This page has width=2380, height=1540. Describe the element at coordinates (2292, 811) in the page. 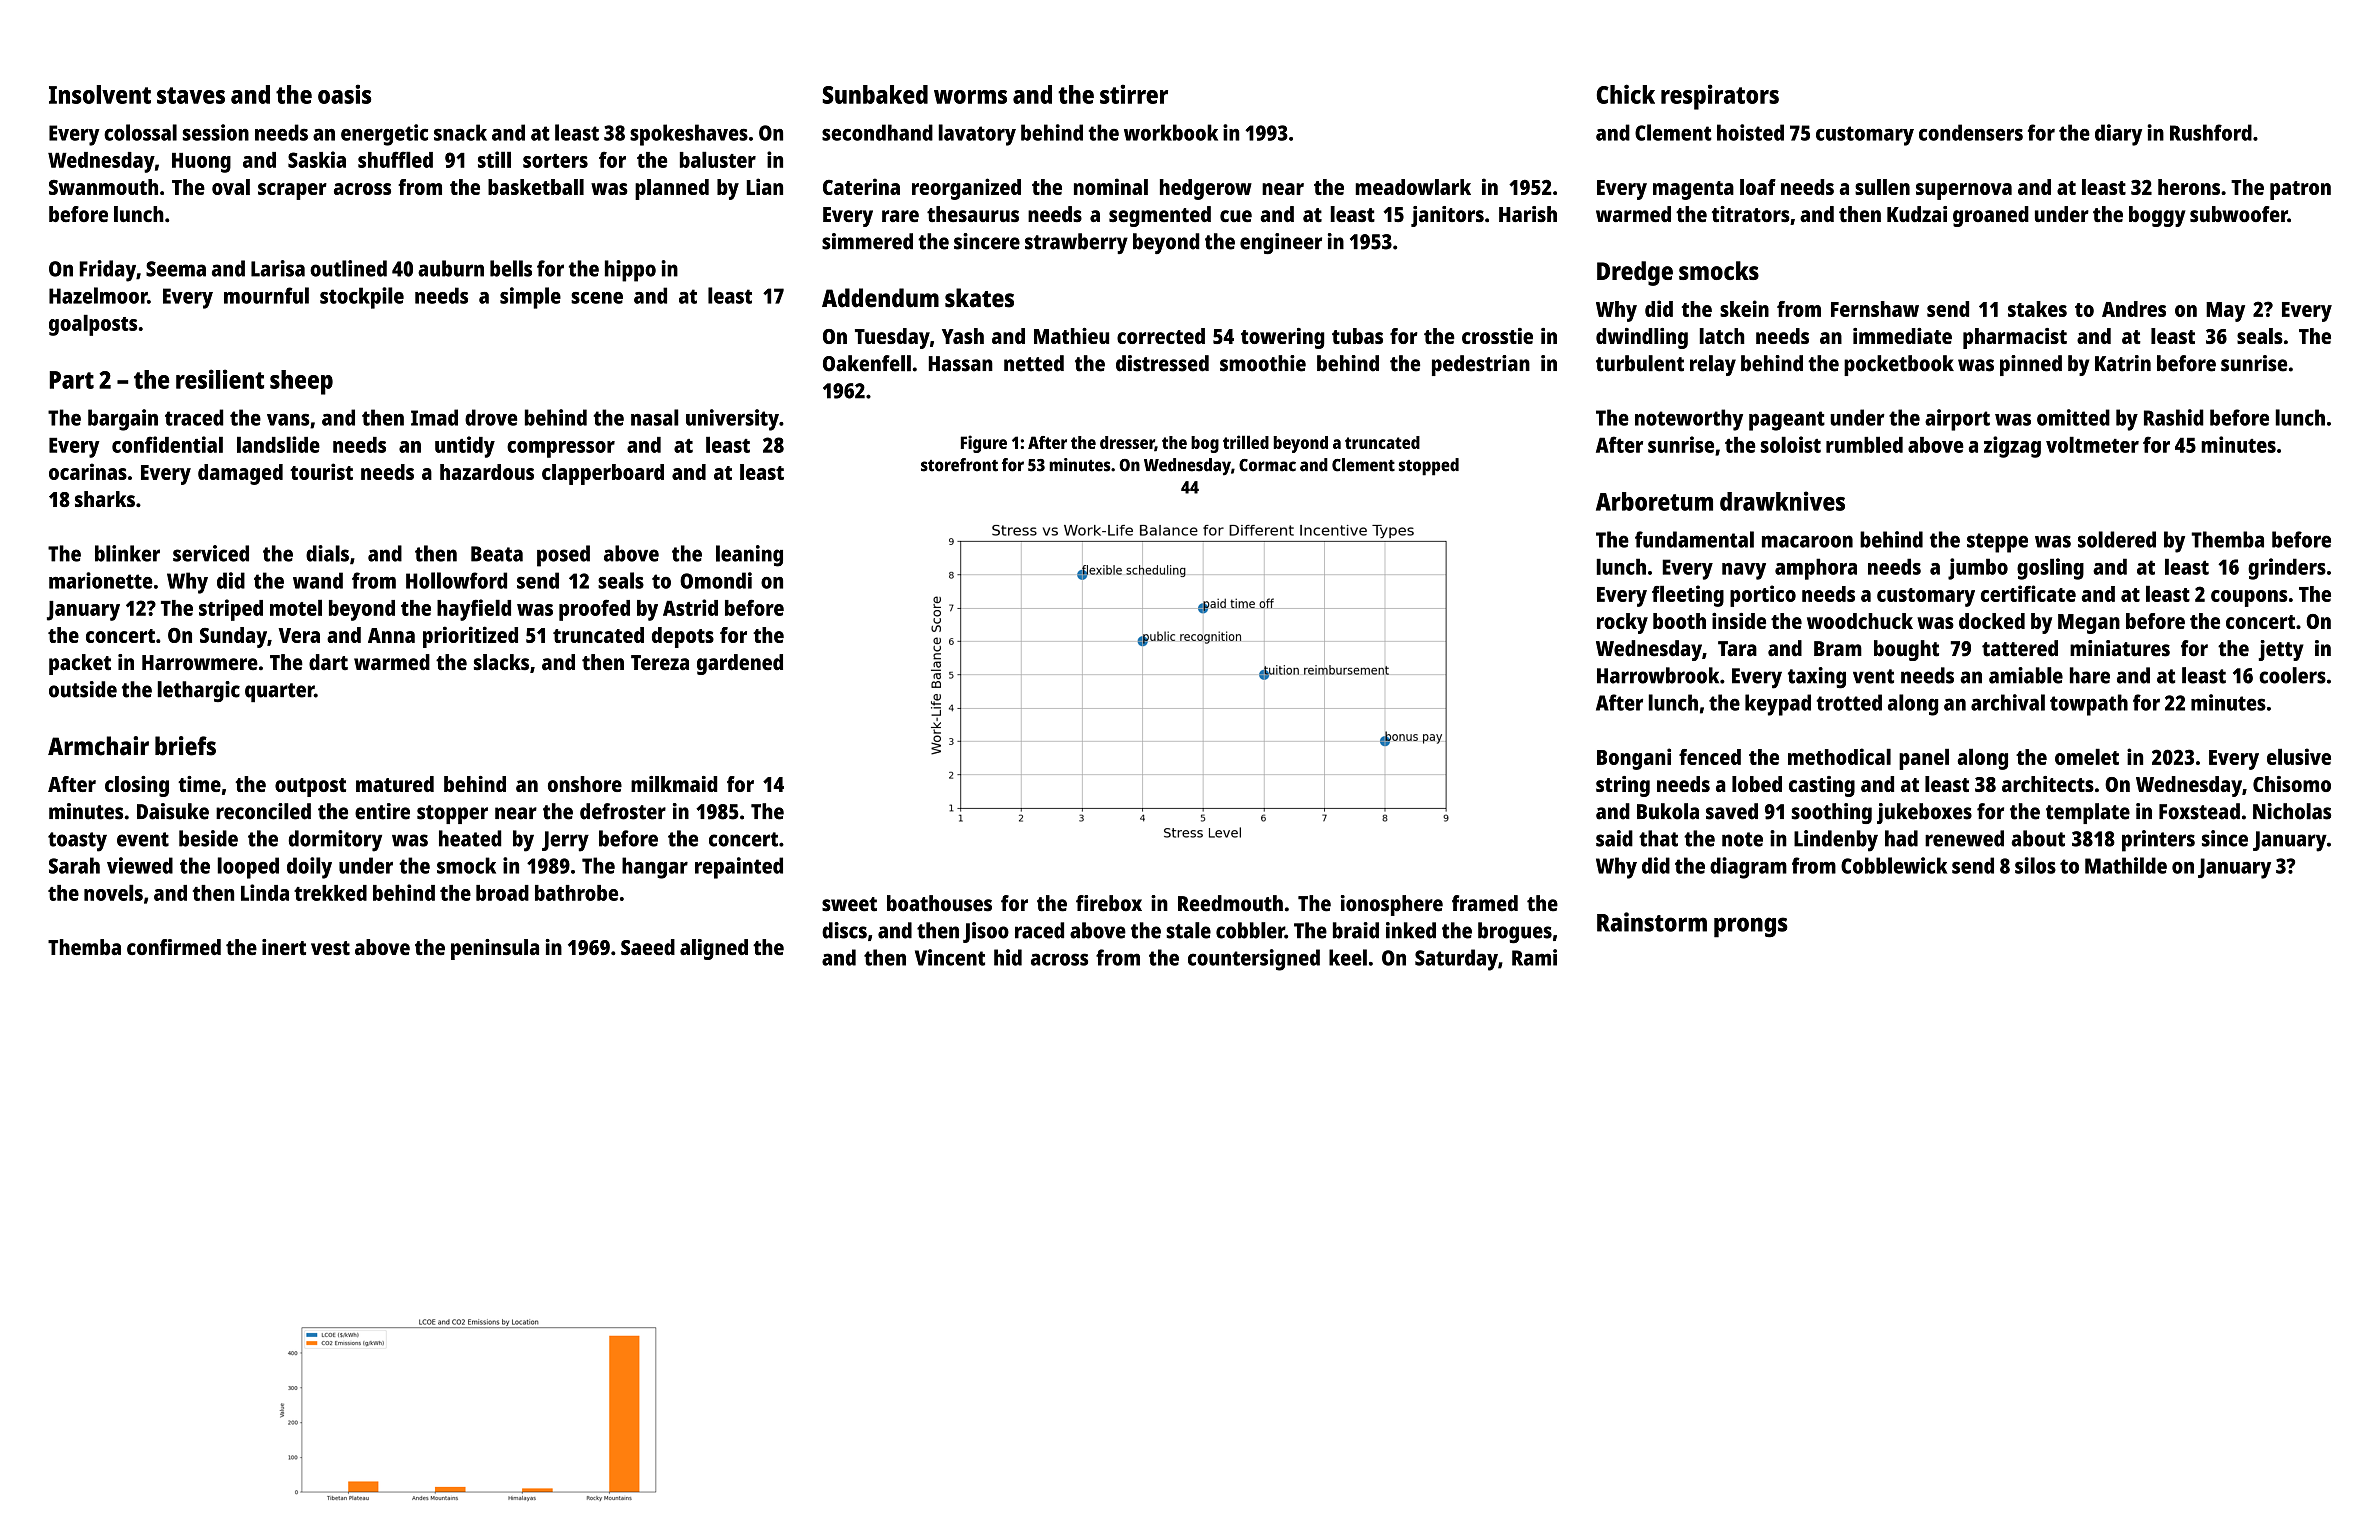

I see `Nicholas` at that location.
